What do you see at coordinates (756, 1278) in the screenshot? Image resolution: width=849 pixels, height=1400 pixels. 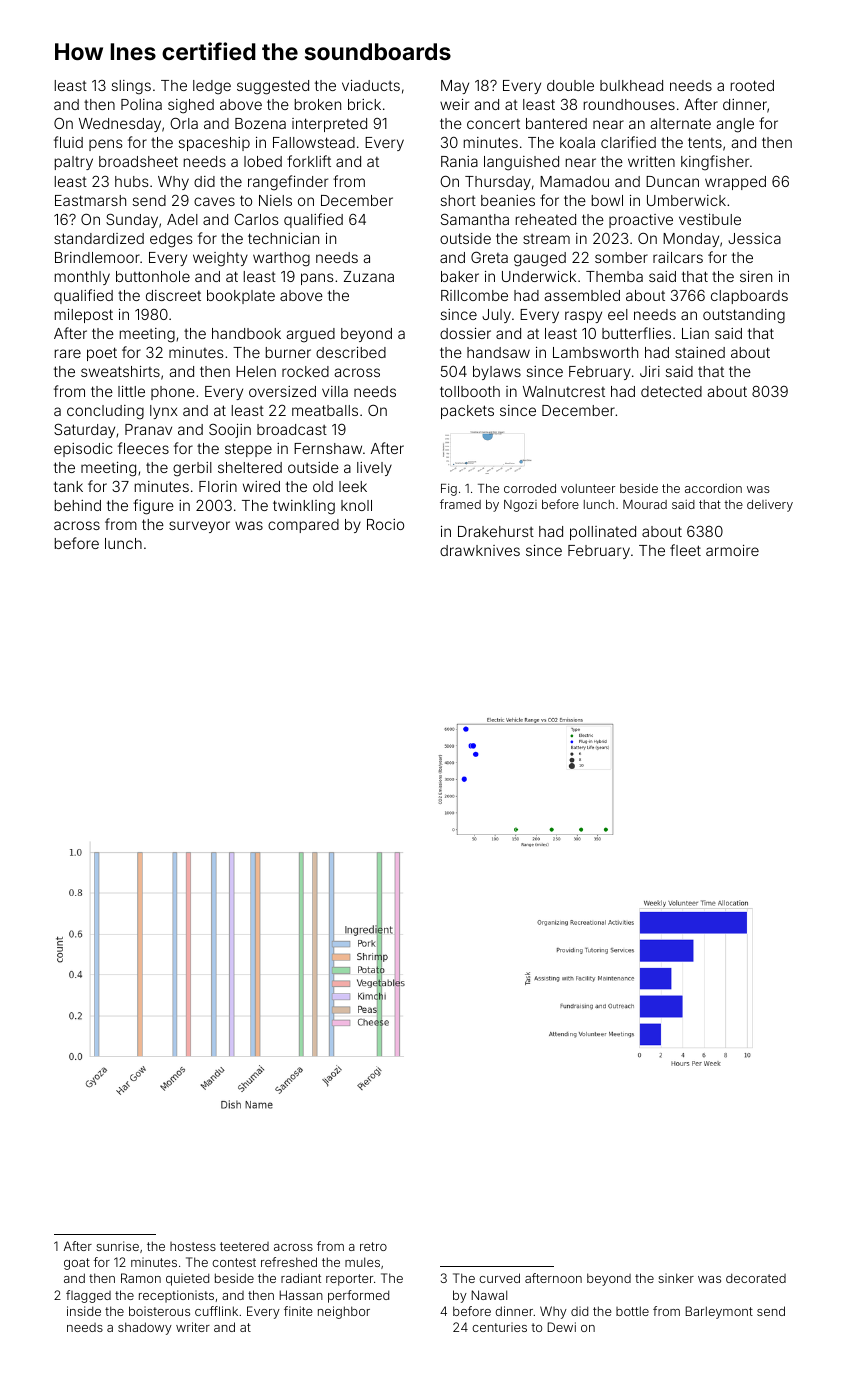 I see `decorated` at bounding box center [756, 1278].
